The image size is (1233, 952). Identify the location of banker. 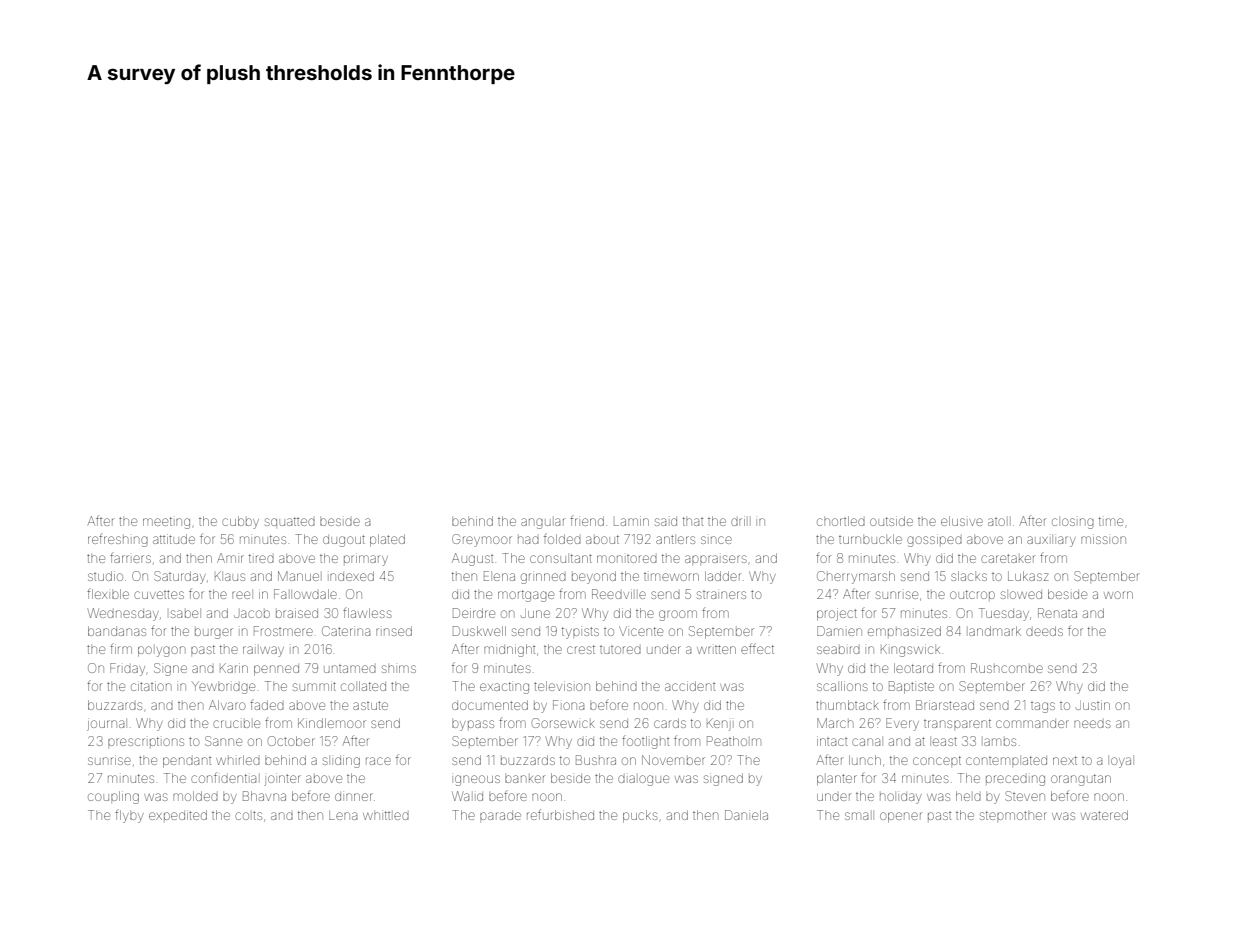
(525, 779).
